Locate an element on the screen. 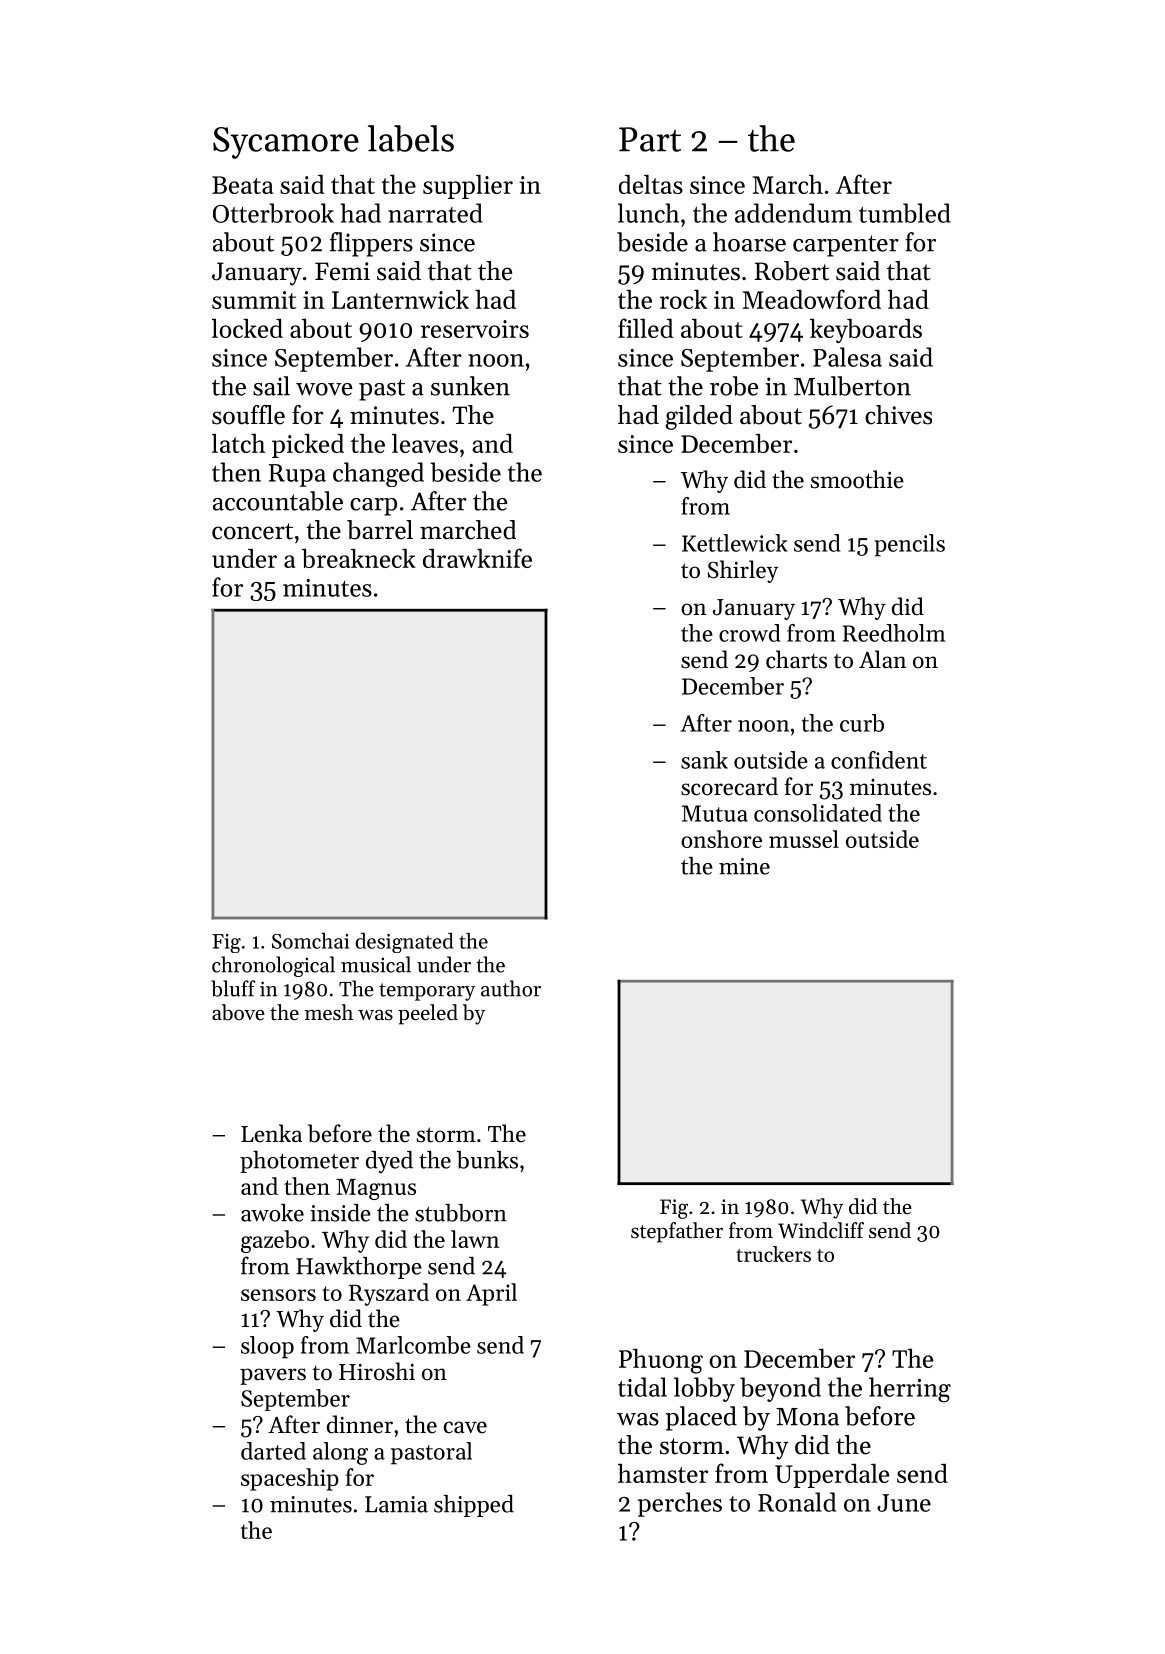 The height and width of the screenshot is (1654, 1165). sunken is located at coordinates (470, 386).
